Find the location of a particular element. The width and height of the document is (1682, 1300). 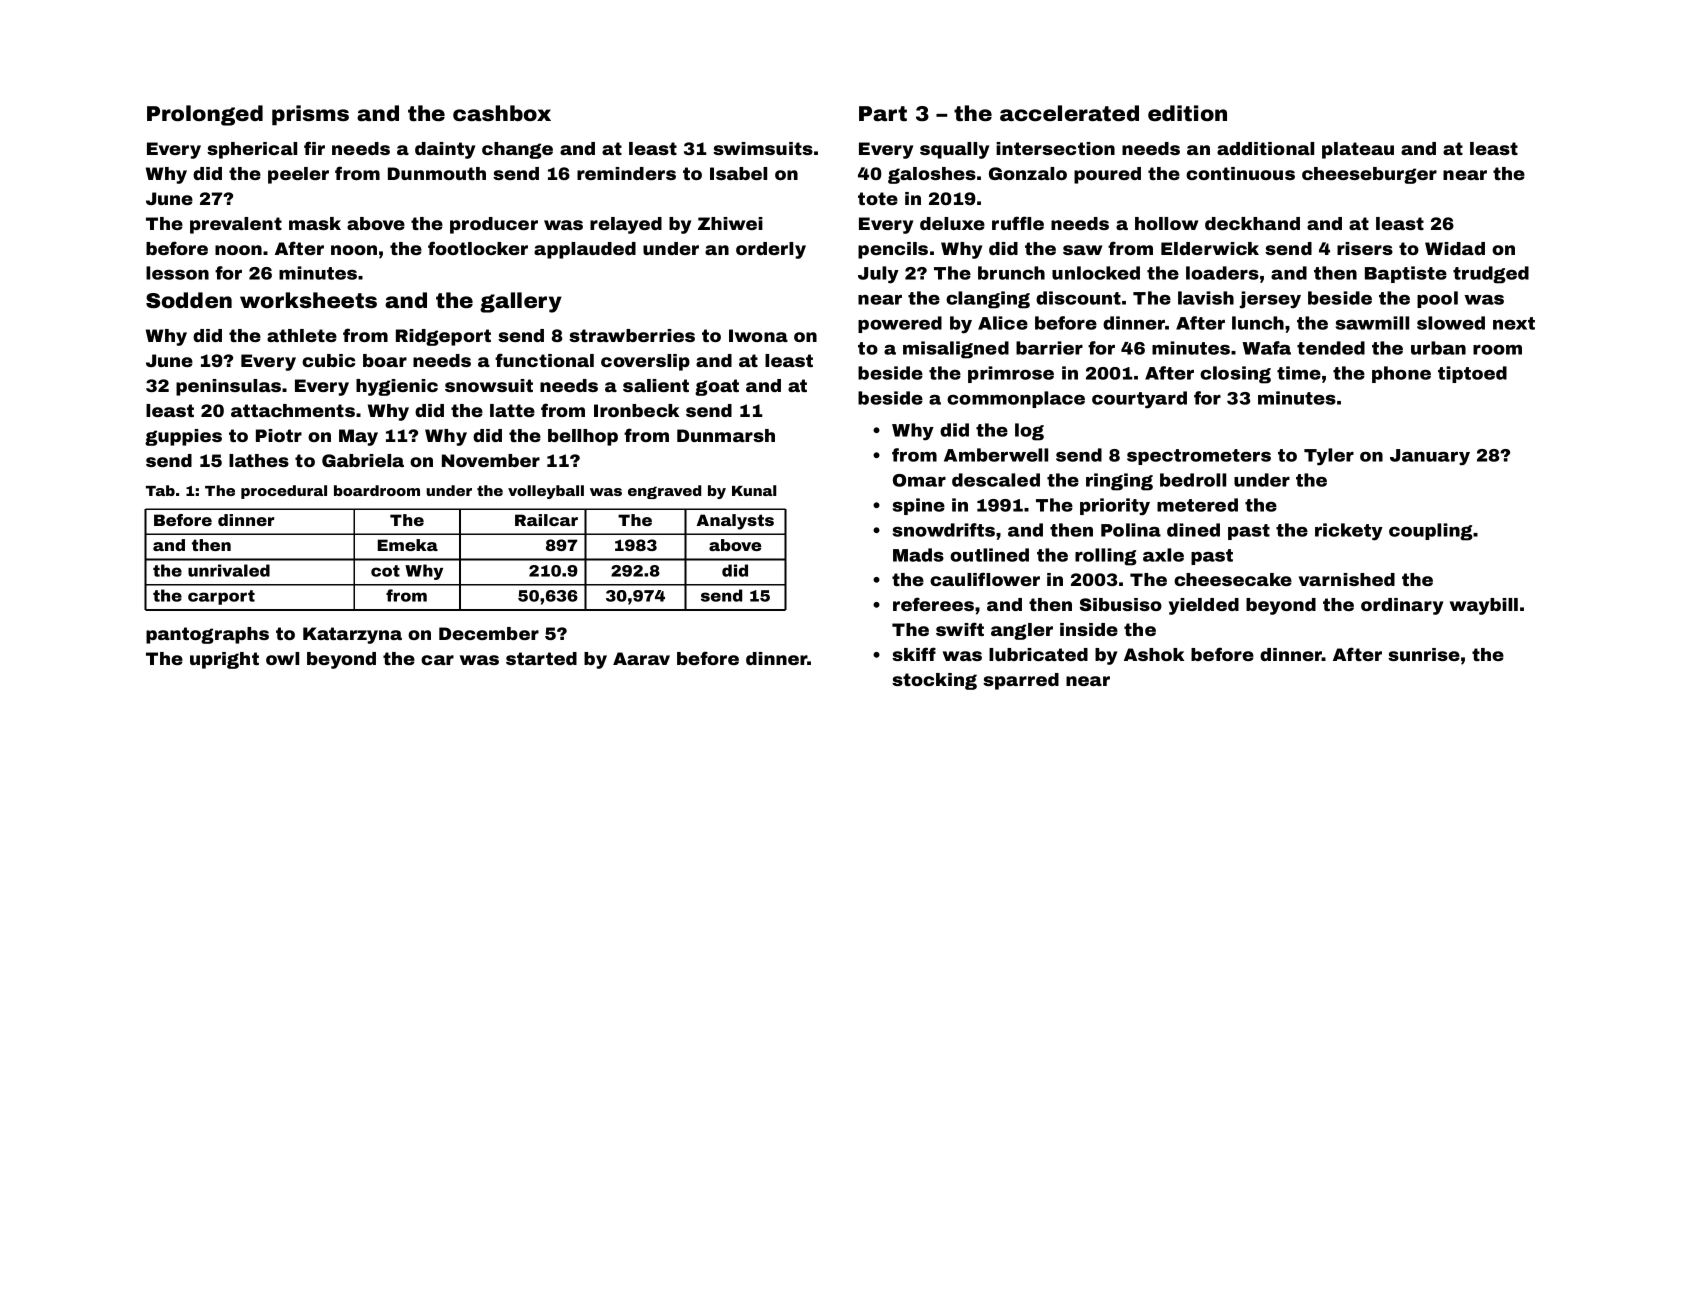

edition is located at coordinates (1187, 113).
